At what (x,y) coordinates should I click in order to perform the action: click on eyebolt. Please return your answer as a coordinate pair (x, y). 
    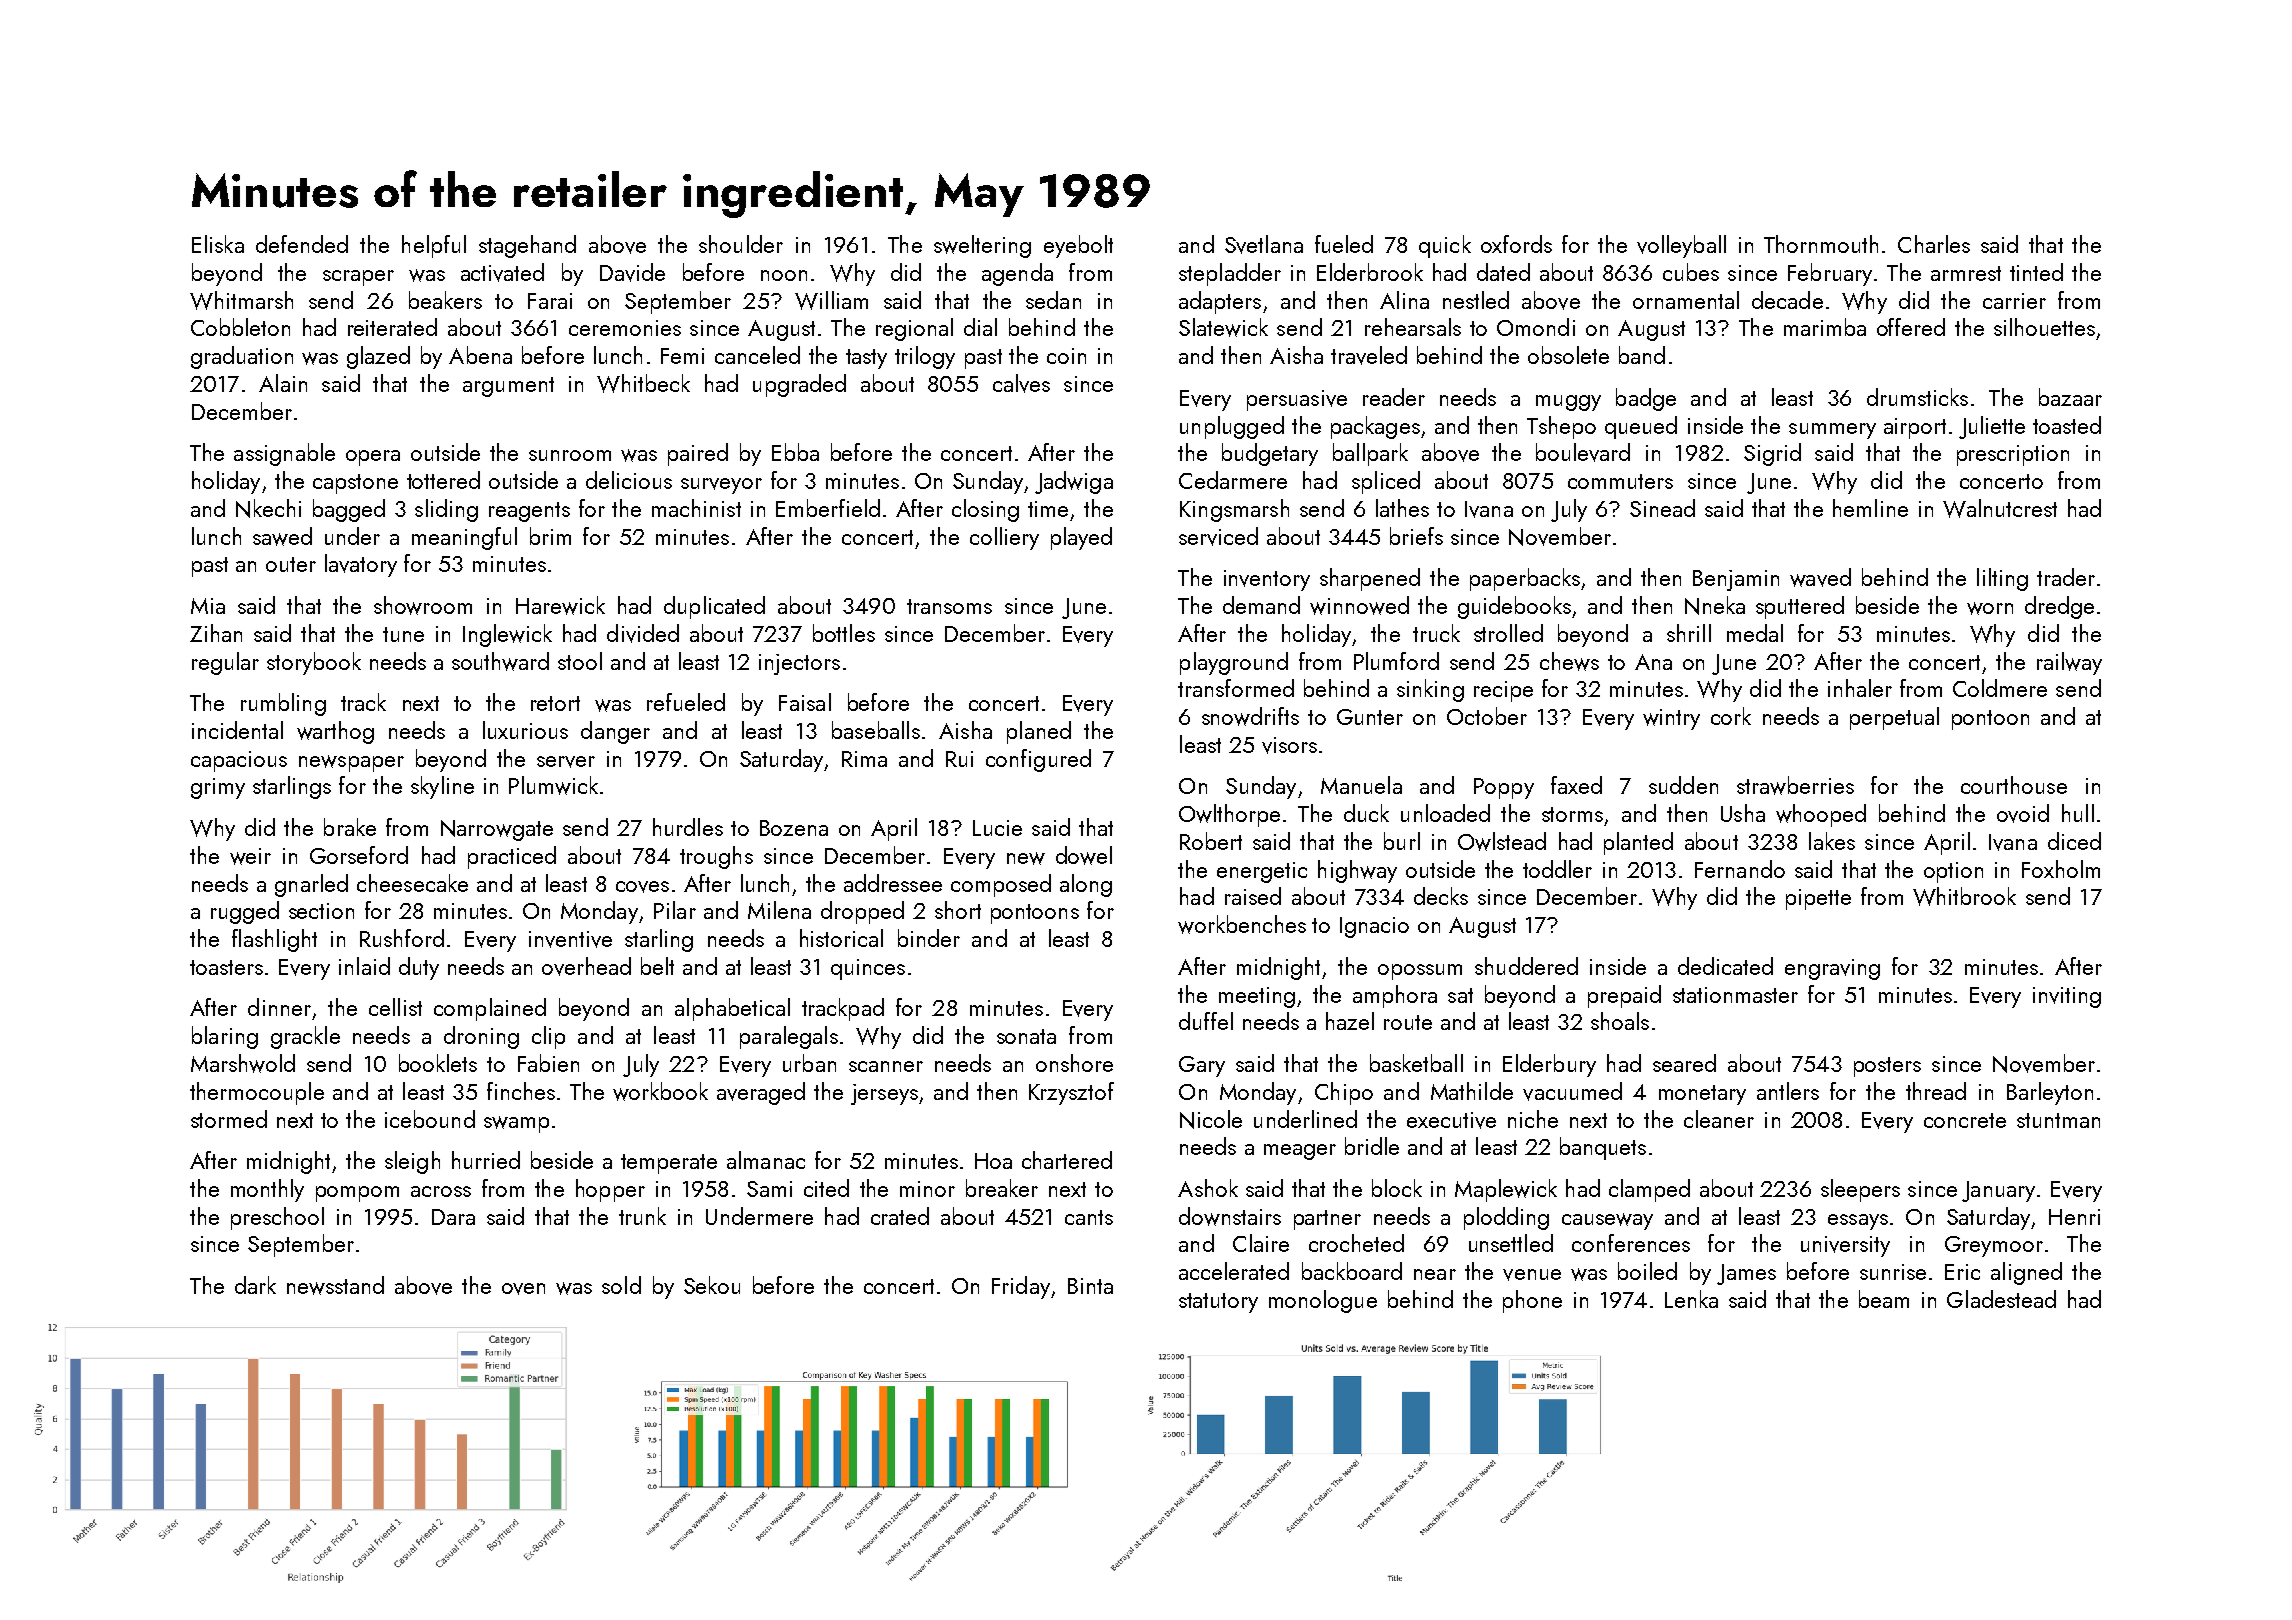
    Looking at the image, I should click on (1078, 246).
